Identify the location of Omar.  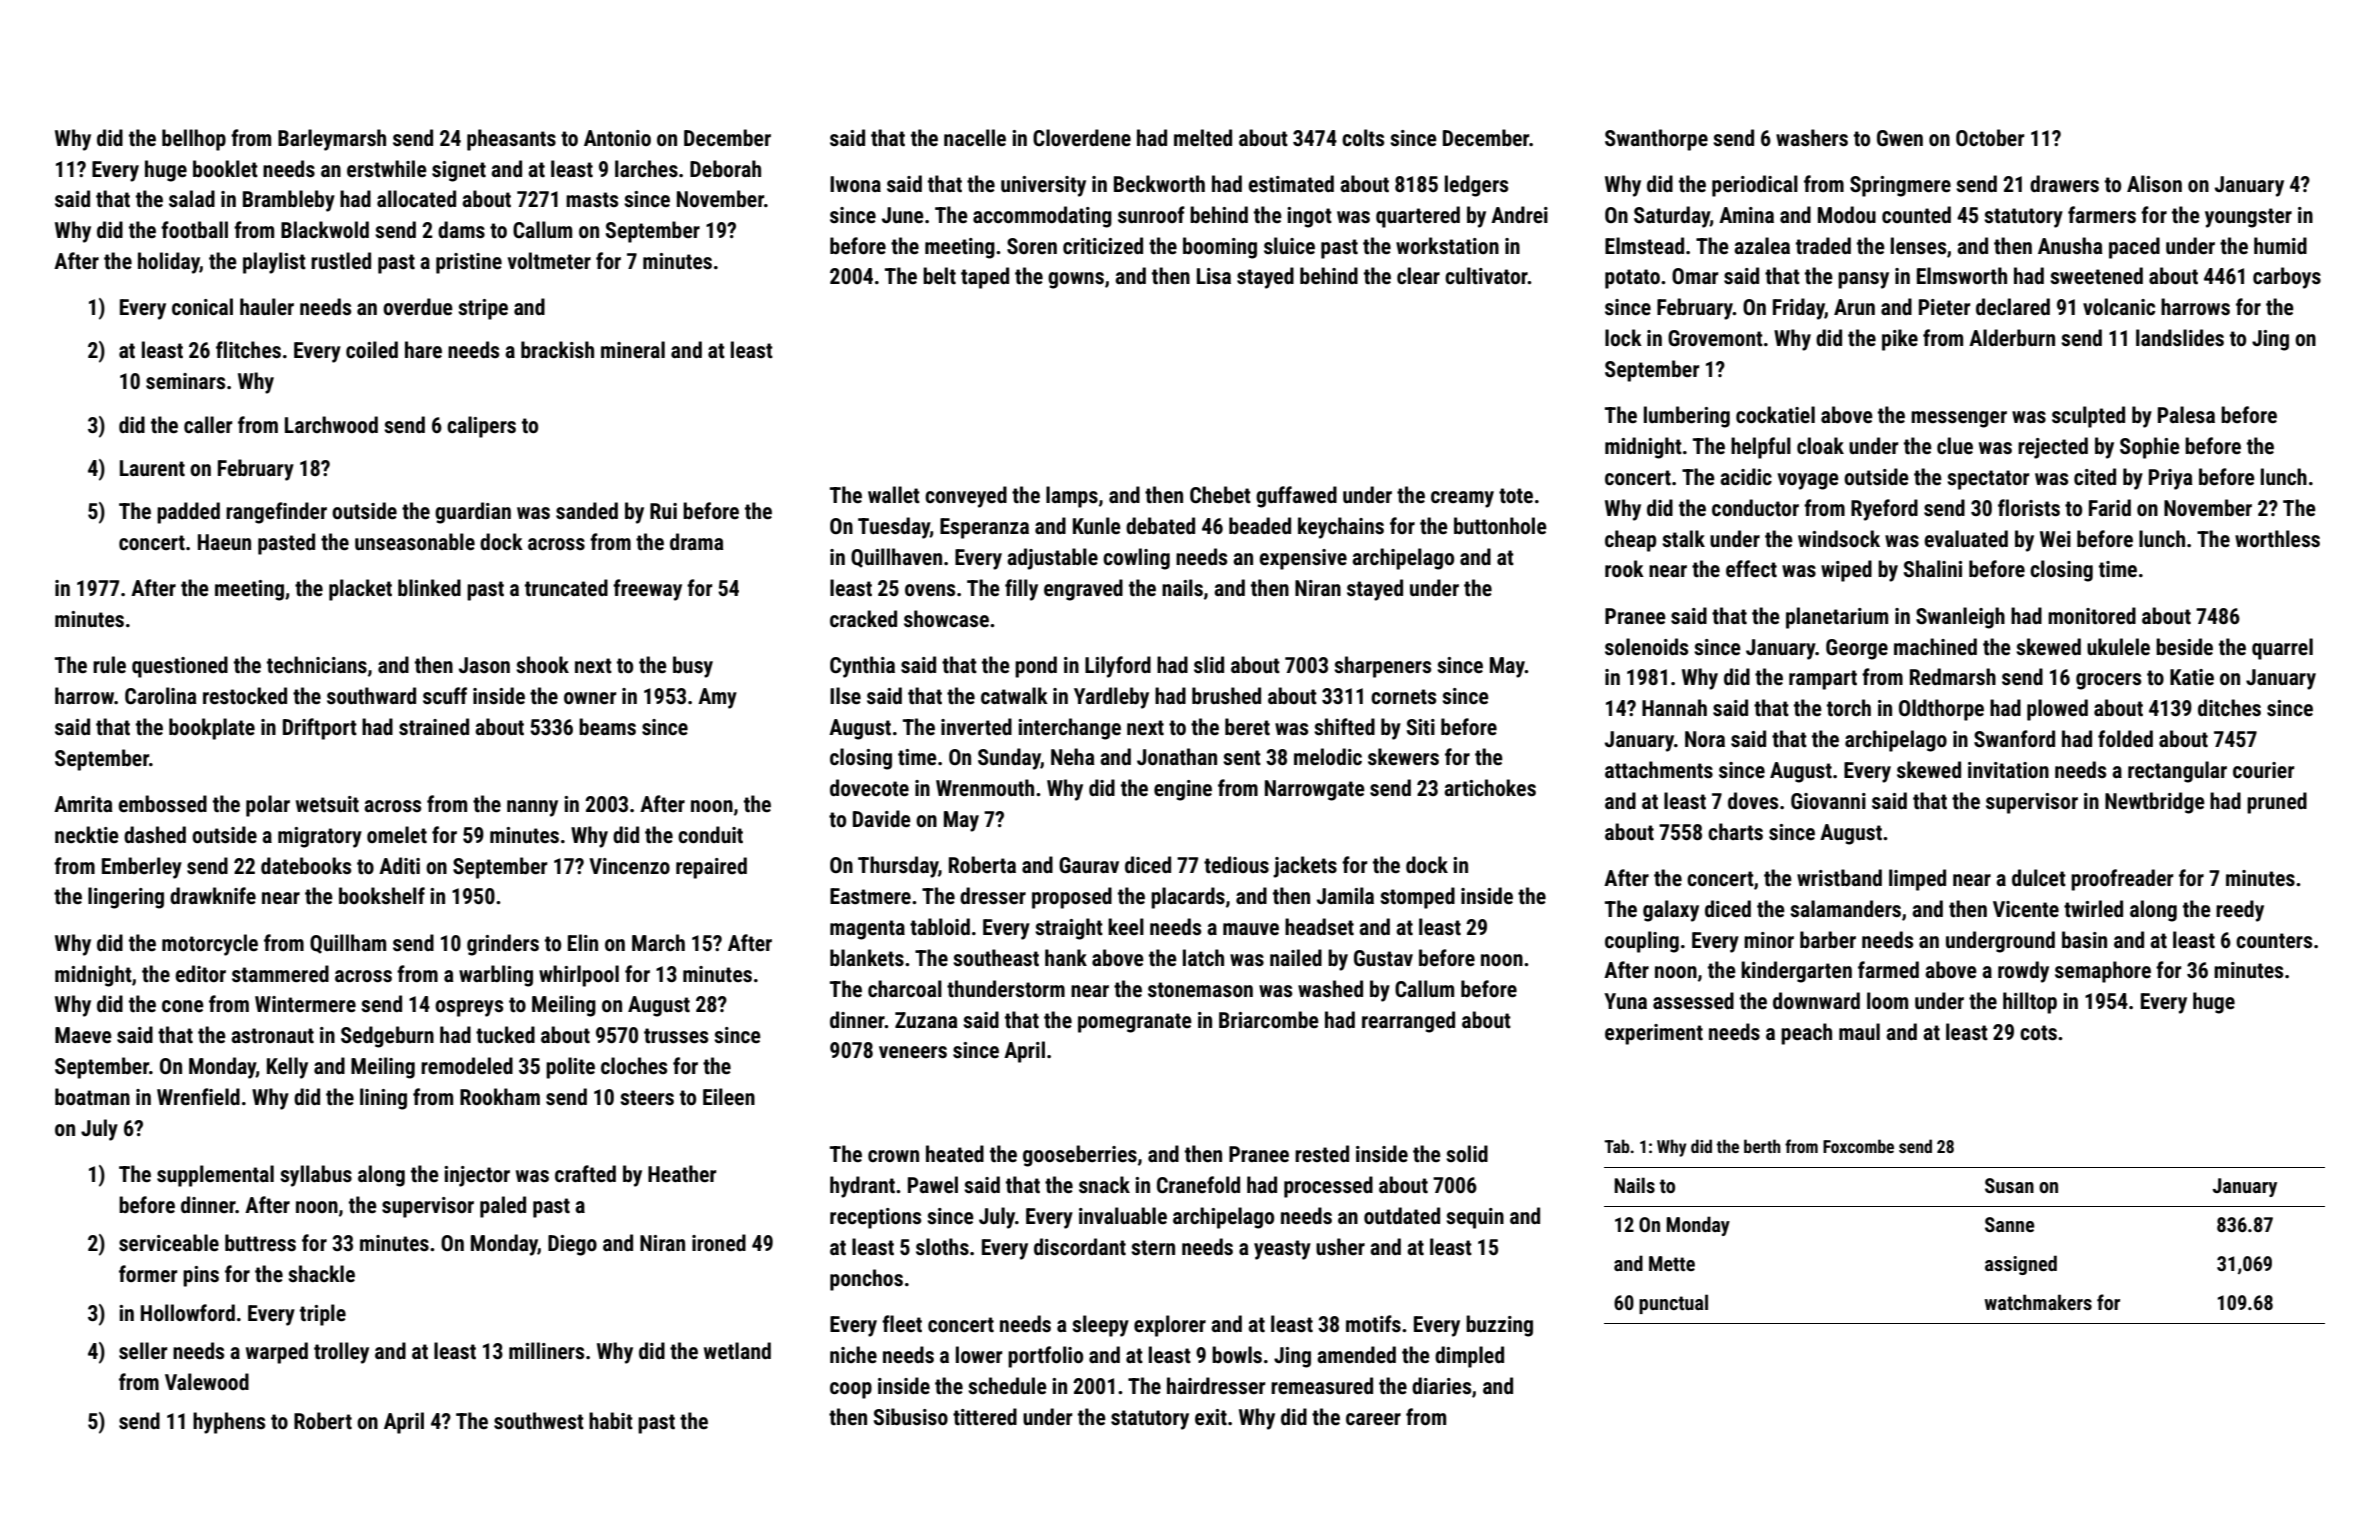
(1695, 276).
